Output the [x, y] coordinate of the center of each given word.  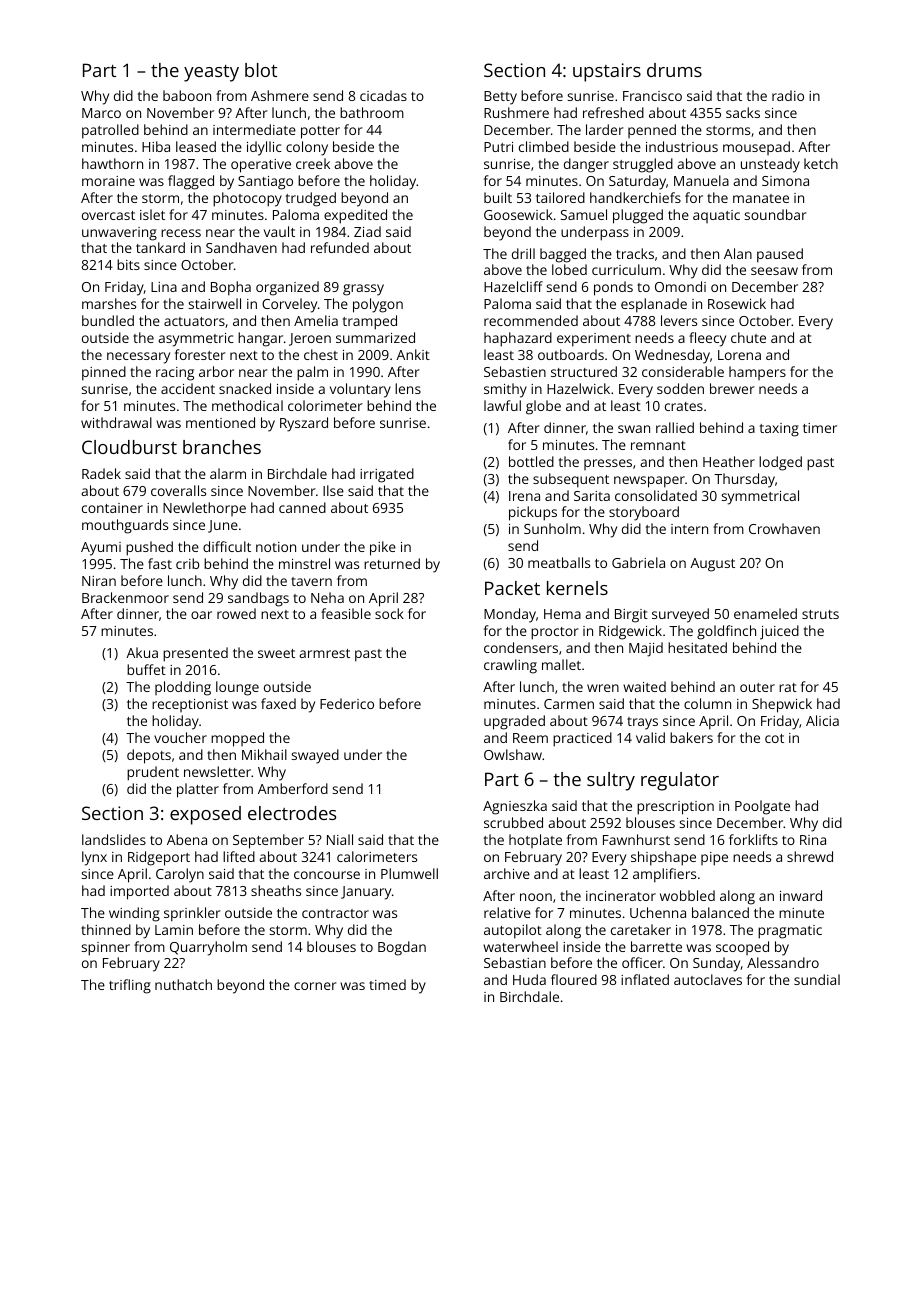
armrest [324, 653]
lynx [94, 858]
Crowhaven [784, 528]
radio [788, 95]
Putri [498, 147]
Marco [101, 113]
